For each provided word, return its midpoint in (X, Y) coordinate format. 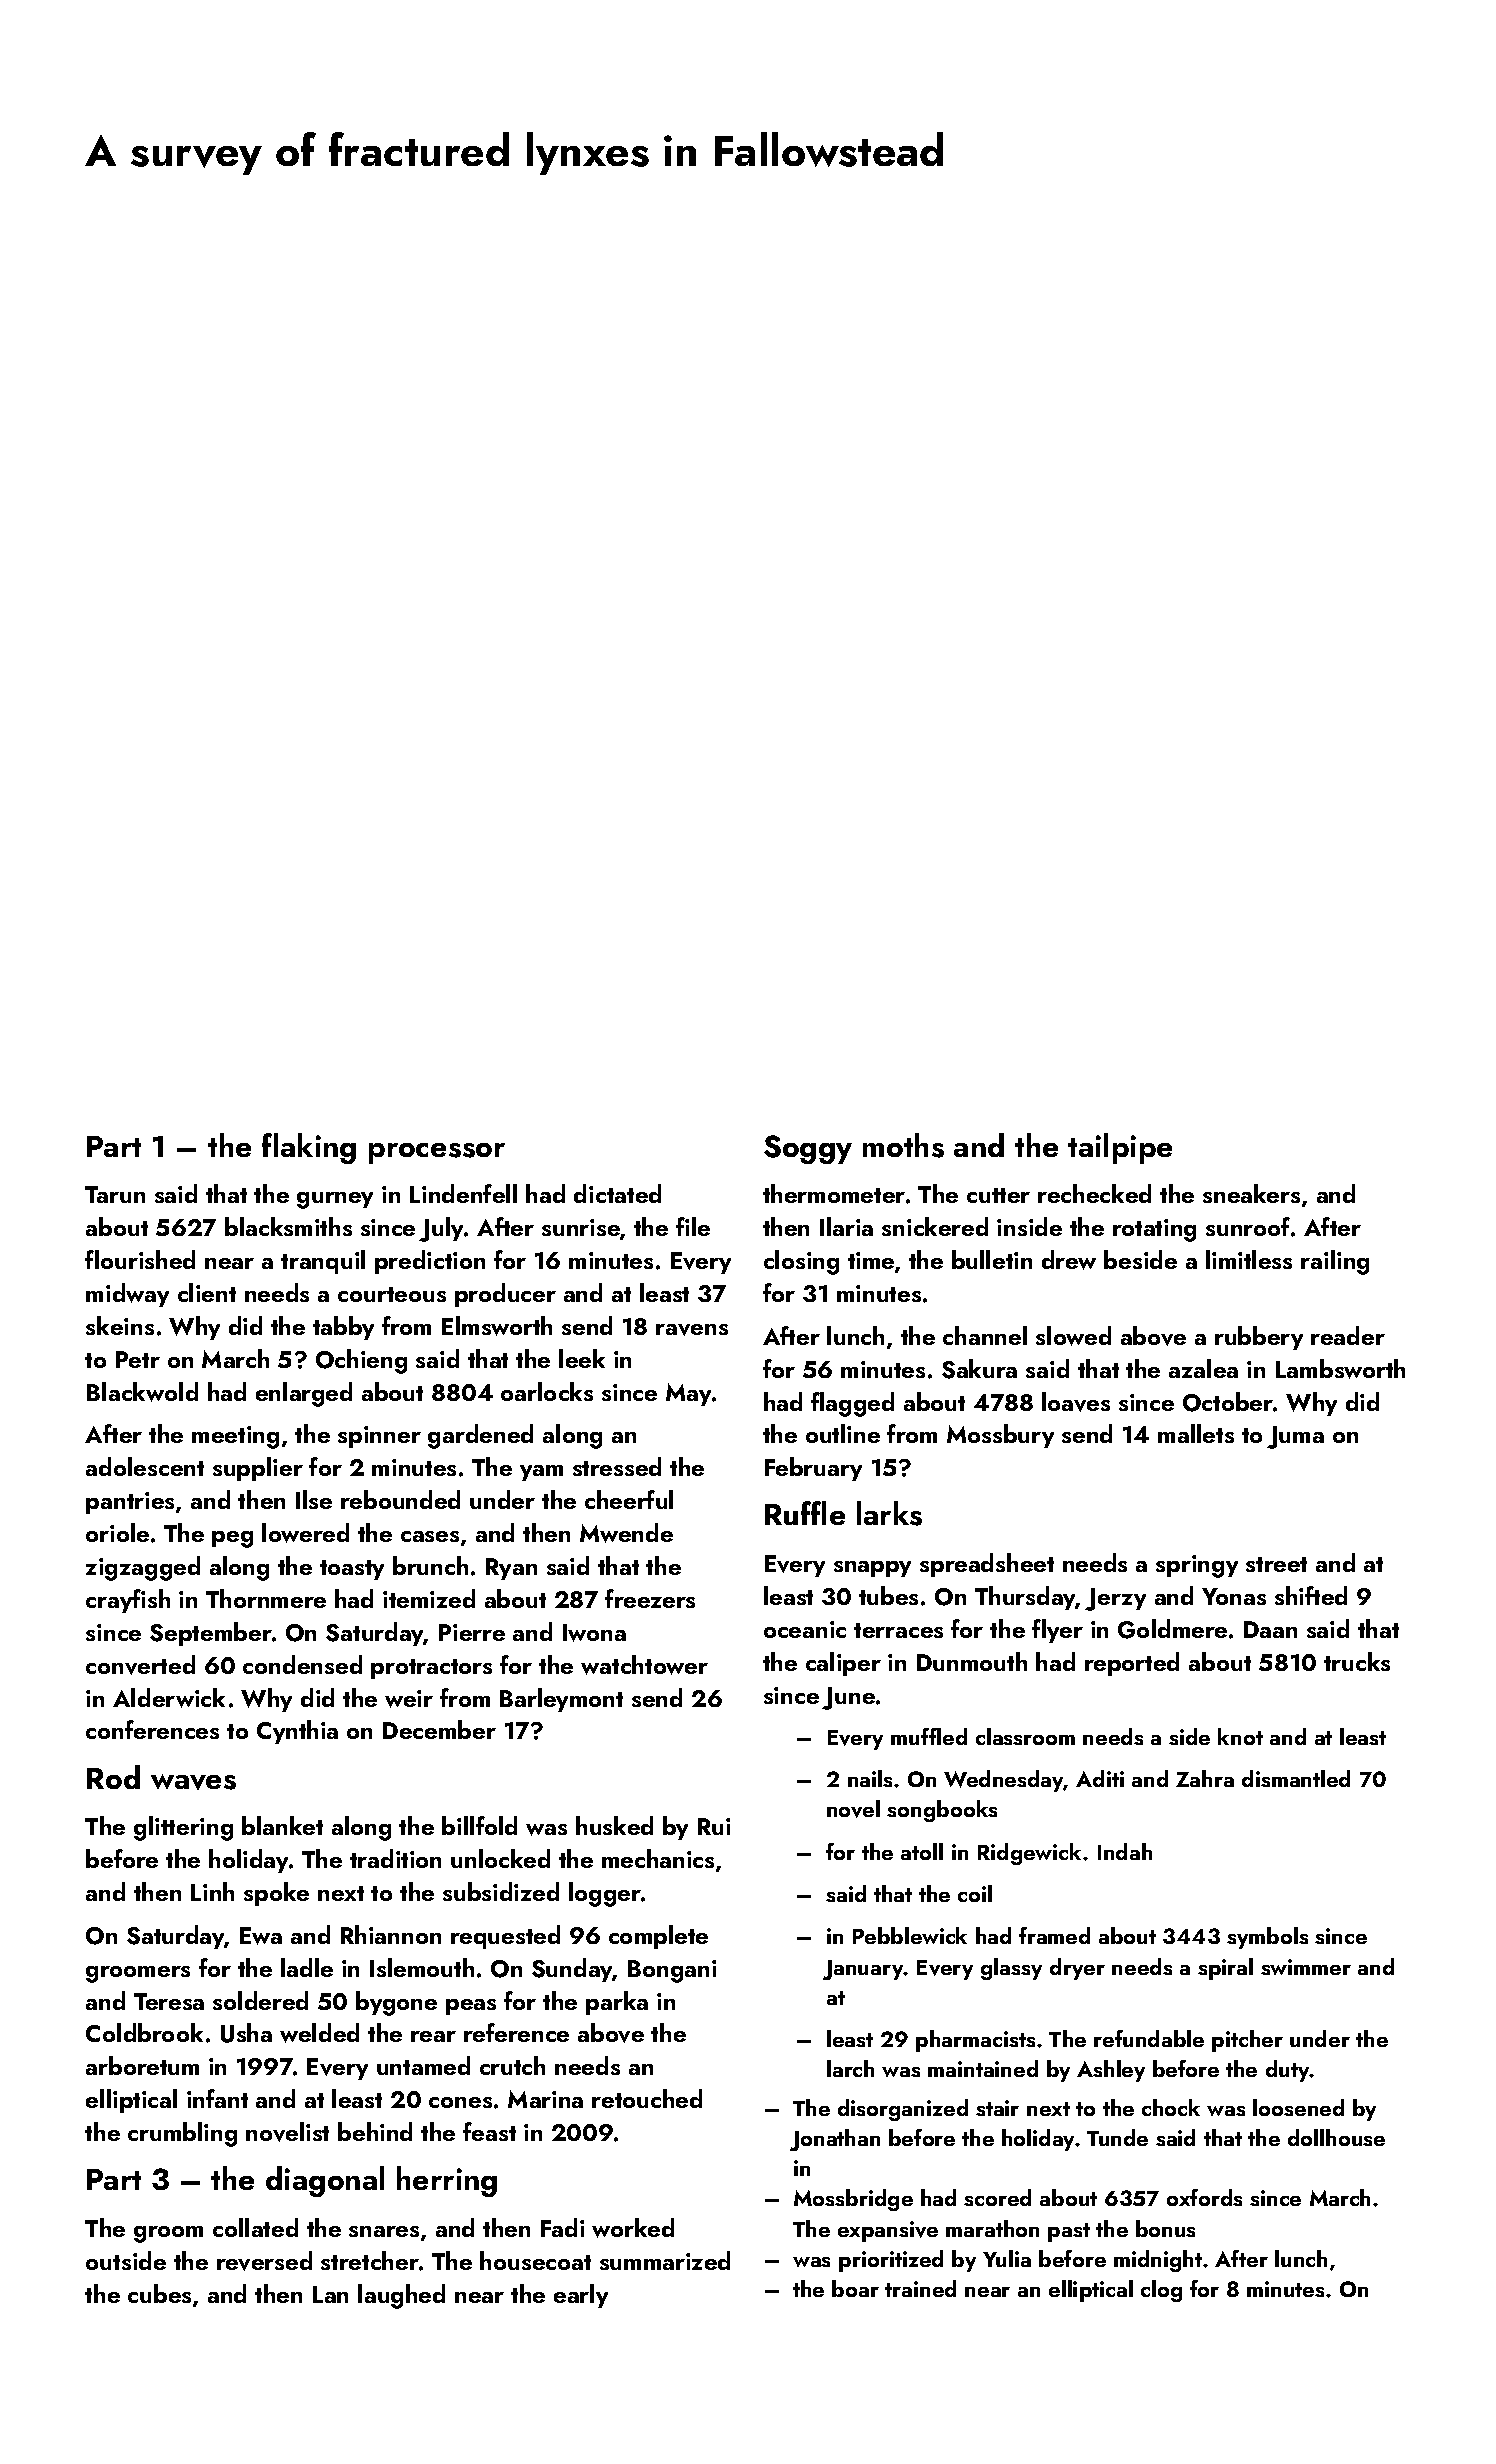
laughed (401, 2296)
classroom (1025, 1736)
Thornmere (266, 1598)
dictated (617, 1193)
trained (920, 2288)
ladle (307, 1967)
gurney (335, 1200)
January (863, 1970)
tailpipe (1120, 1148)
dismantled (1296, 1778)
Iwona (594, 1633)
